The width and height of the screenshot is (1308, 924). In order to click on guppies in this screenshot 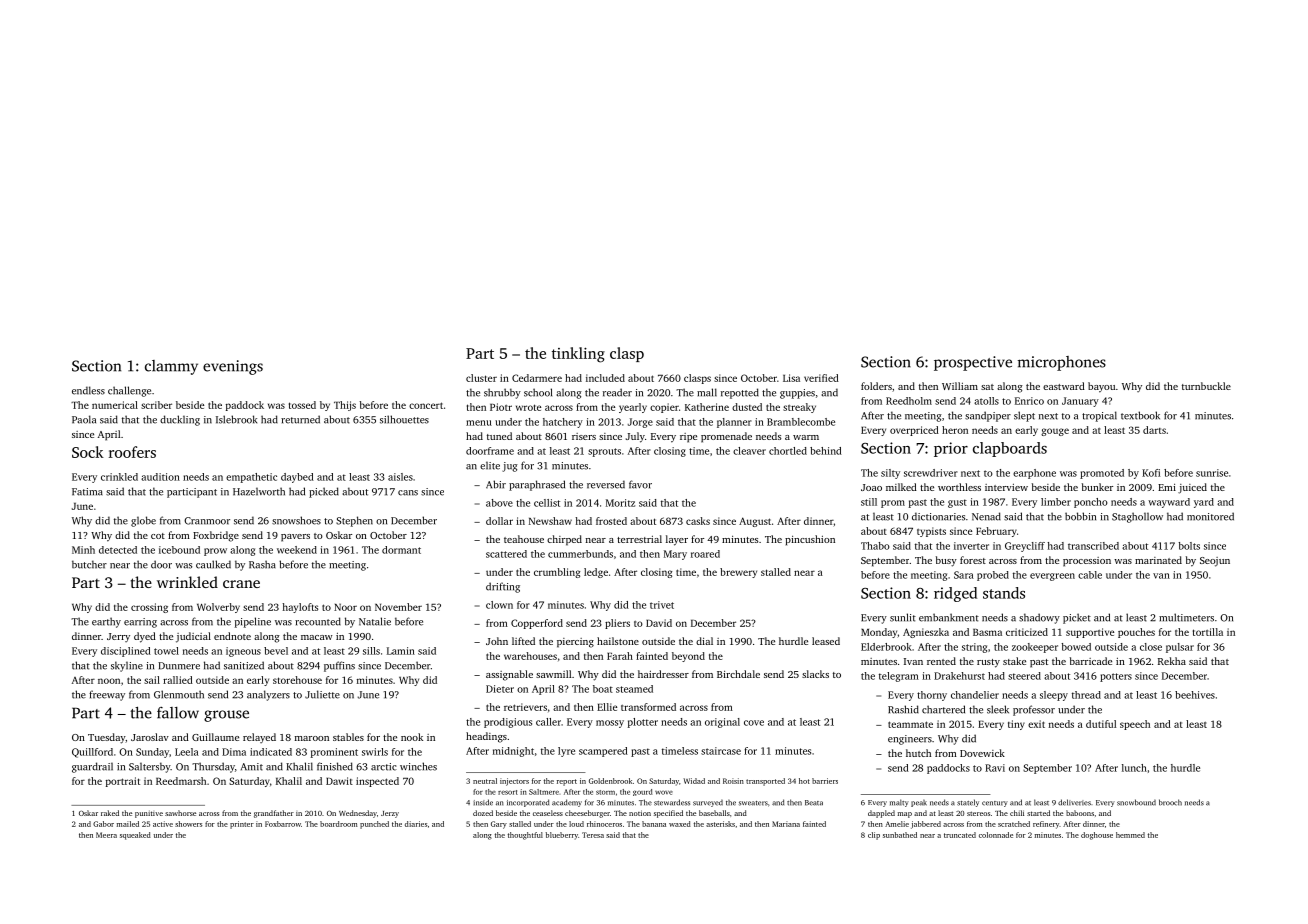, I will do `click(797, 394)`.
